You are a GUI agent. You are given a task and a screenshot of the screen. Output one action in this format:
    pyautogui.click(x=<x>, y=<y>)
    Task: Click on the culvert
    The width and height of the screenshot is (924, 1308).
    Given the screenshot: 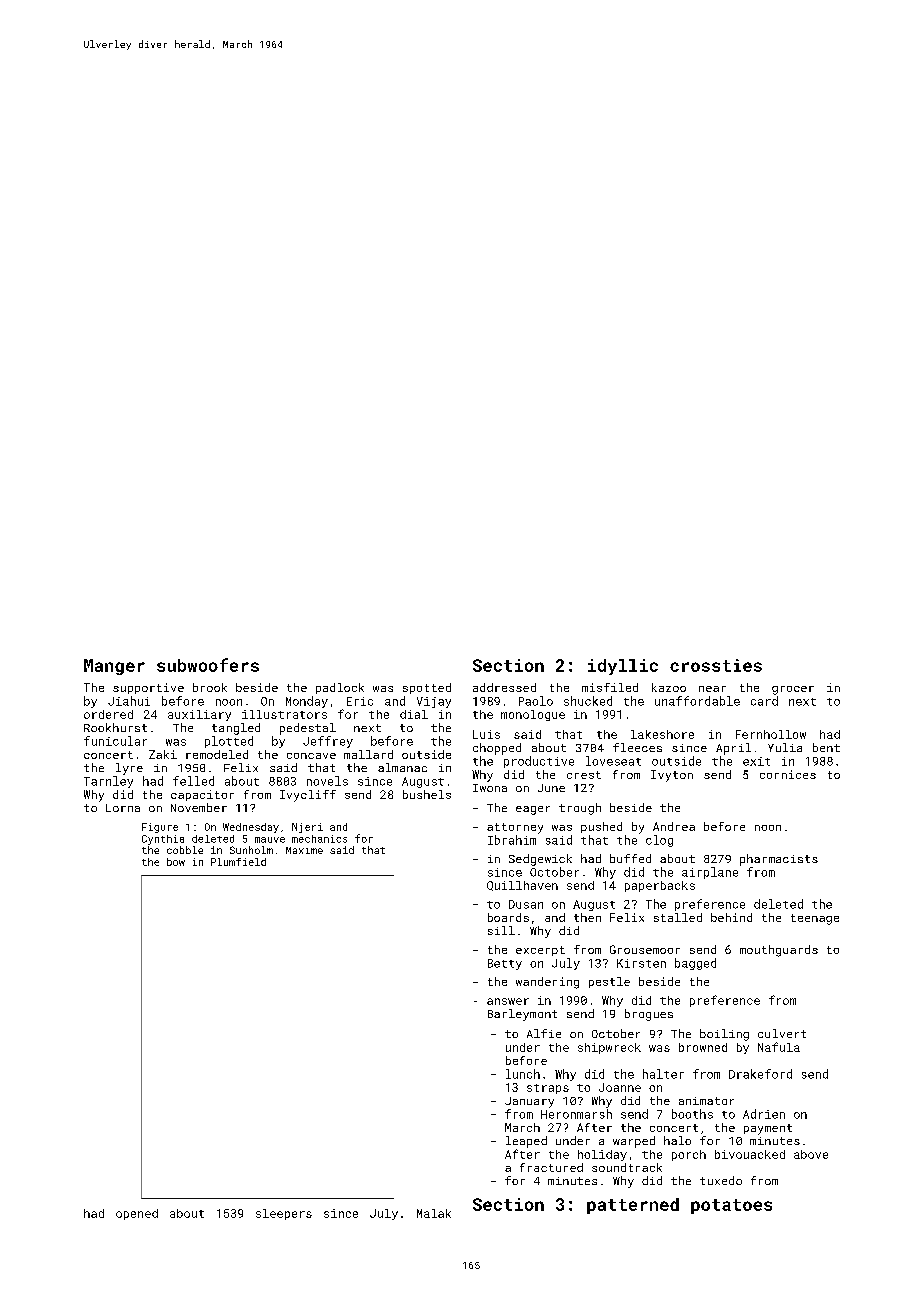 What is the action you would take?
    pyautogui.click(x=782, y=1033)
